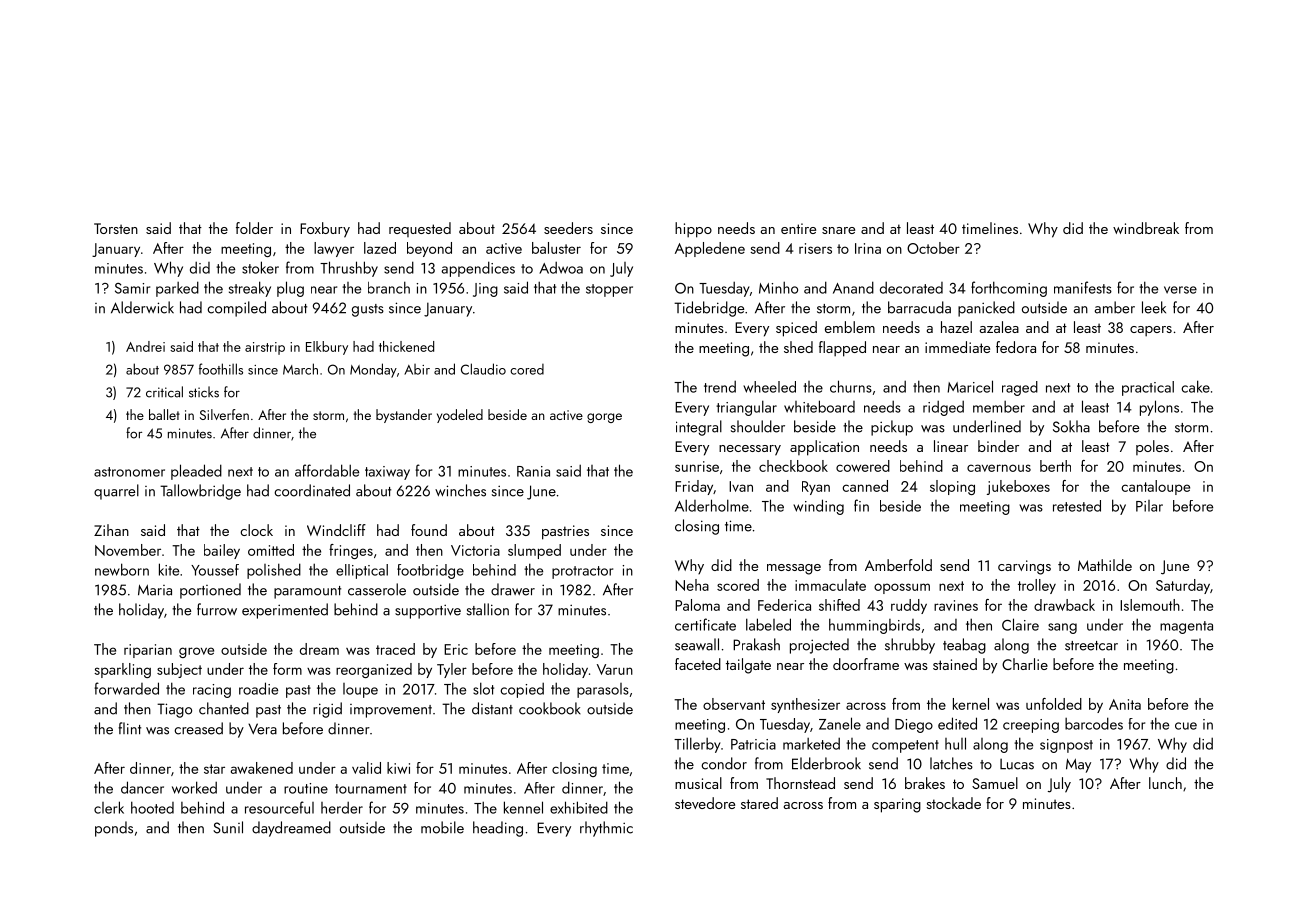 The image size is (1308, 924). Describe the element at coordinates (606, 829) in the screenshot. I see `rhythmic` at that location.
